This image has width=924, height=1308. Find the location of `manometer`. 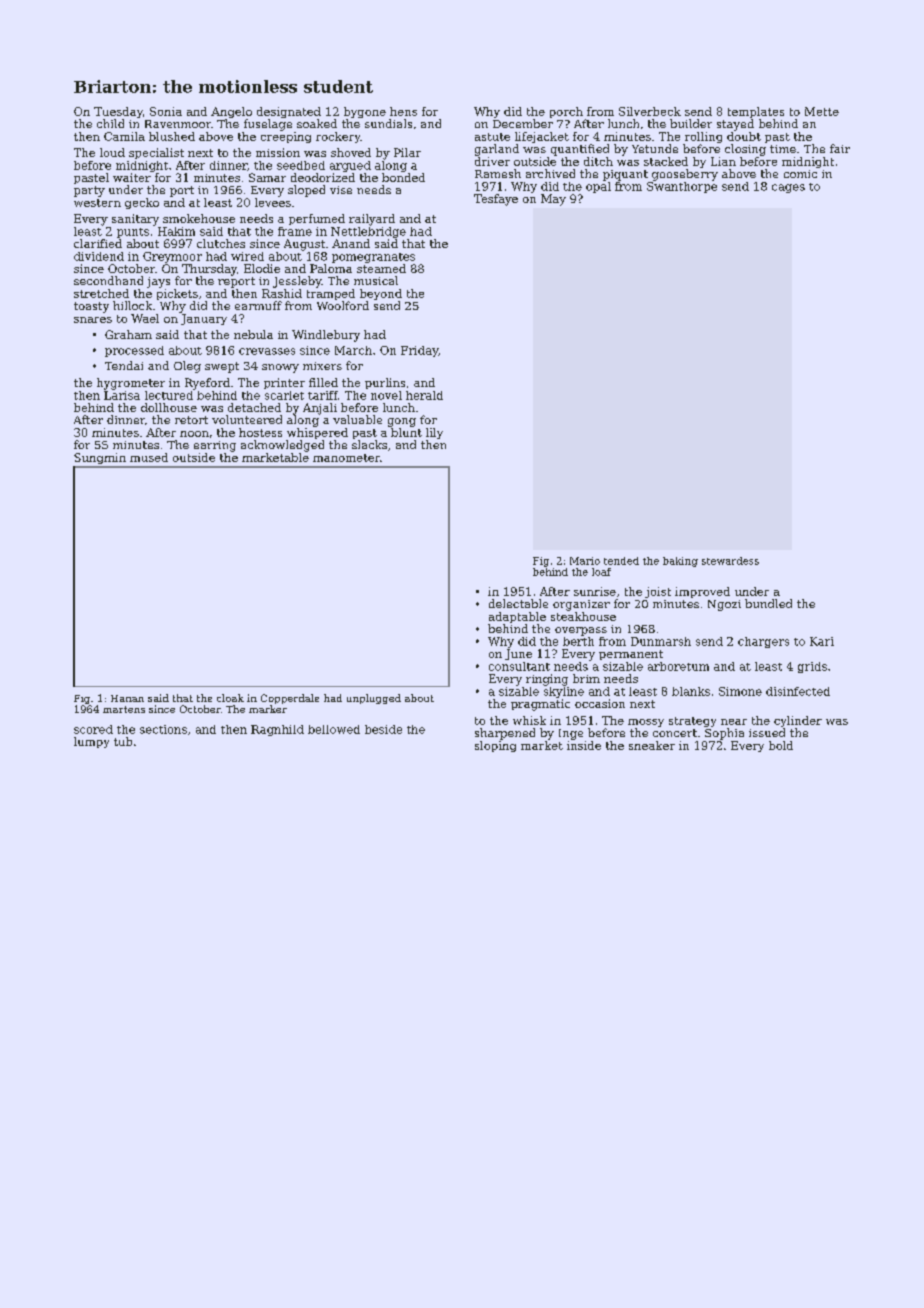

manometer is located at coordinates (346, 458).
